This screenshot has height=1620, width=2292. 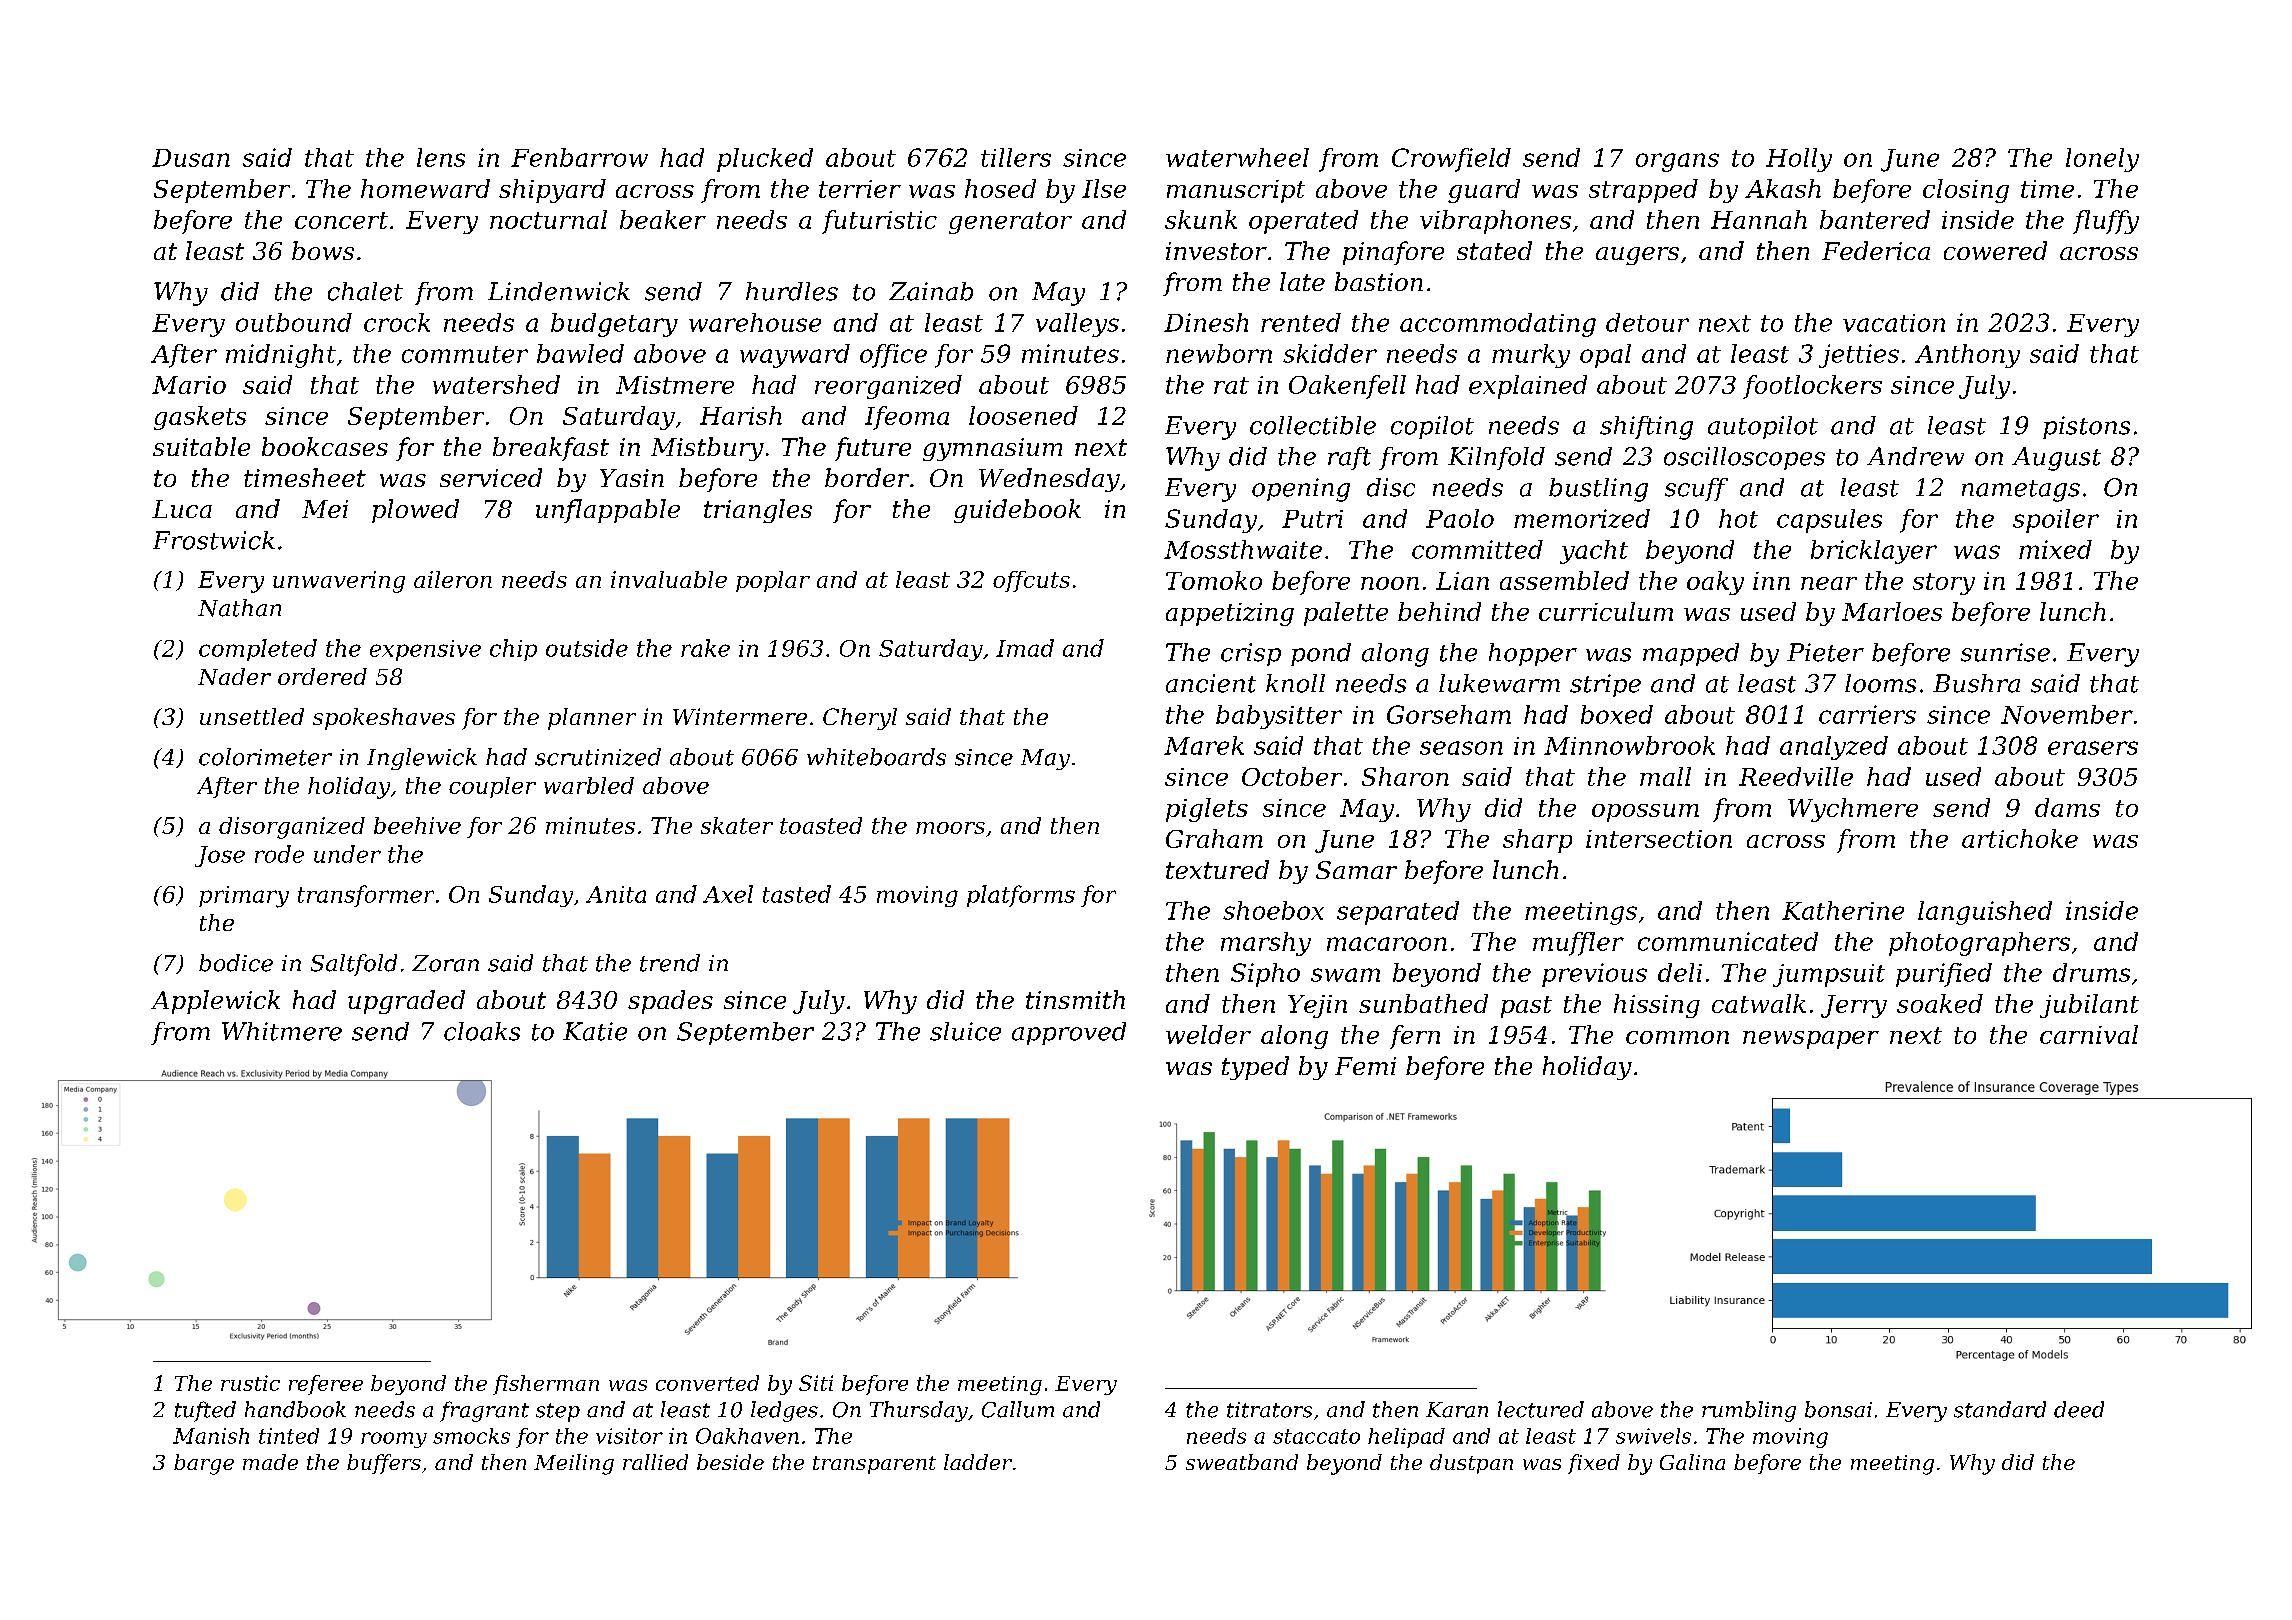 I want to click on invaluable, so click(x=669, y=579).
